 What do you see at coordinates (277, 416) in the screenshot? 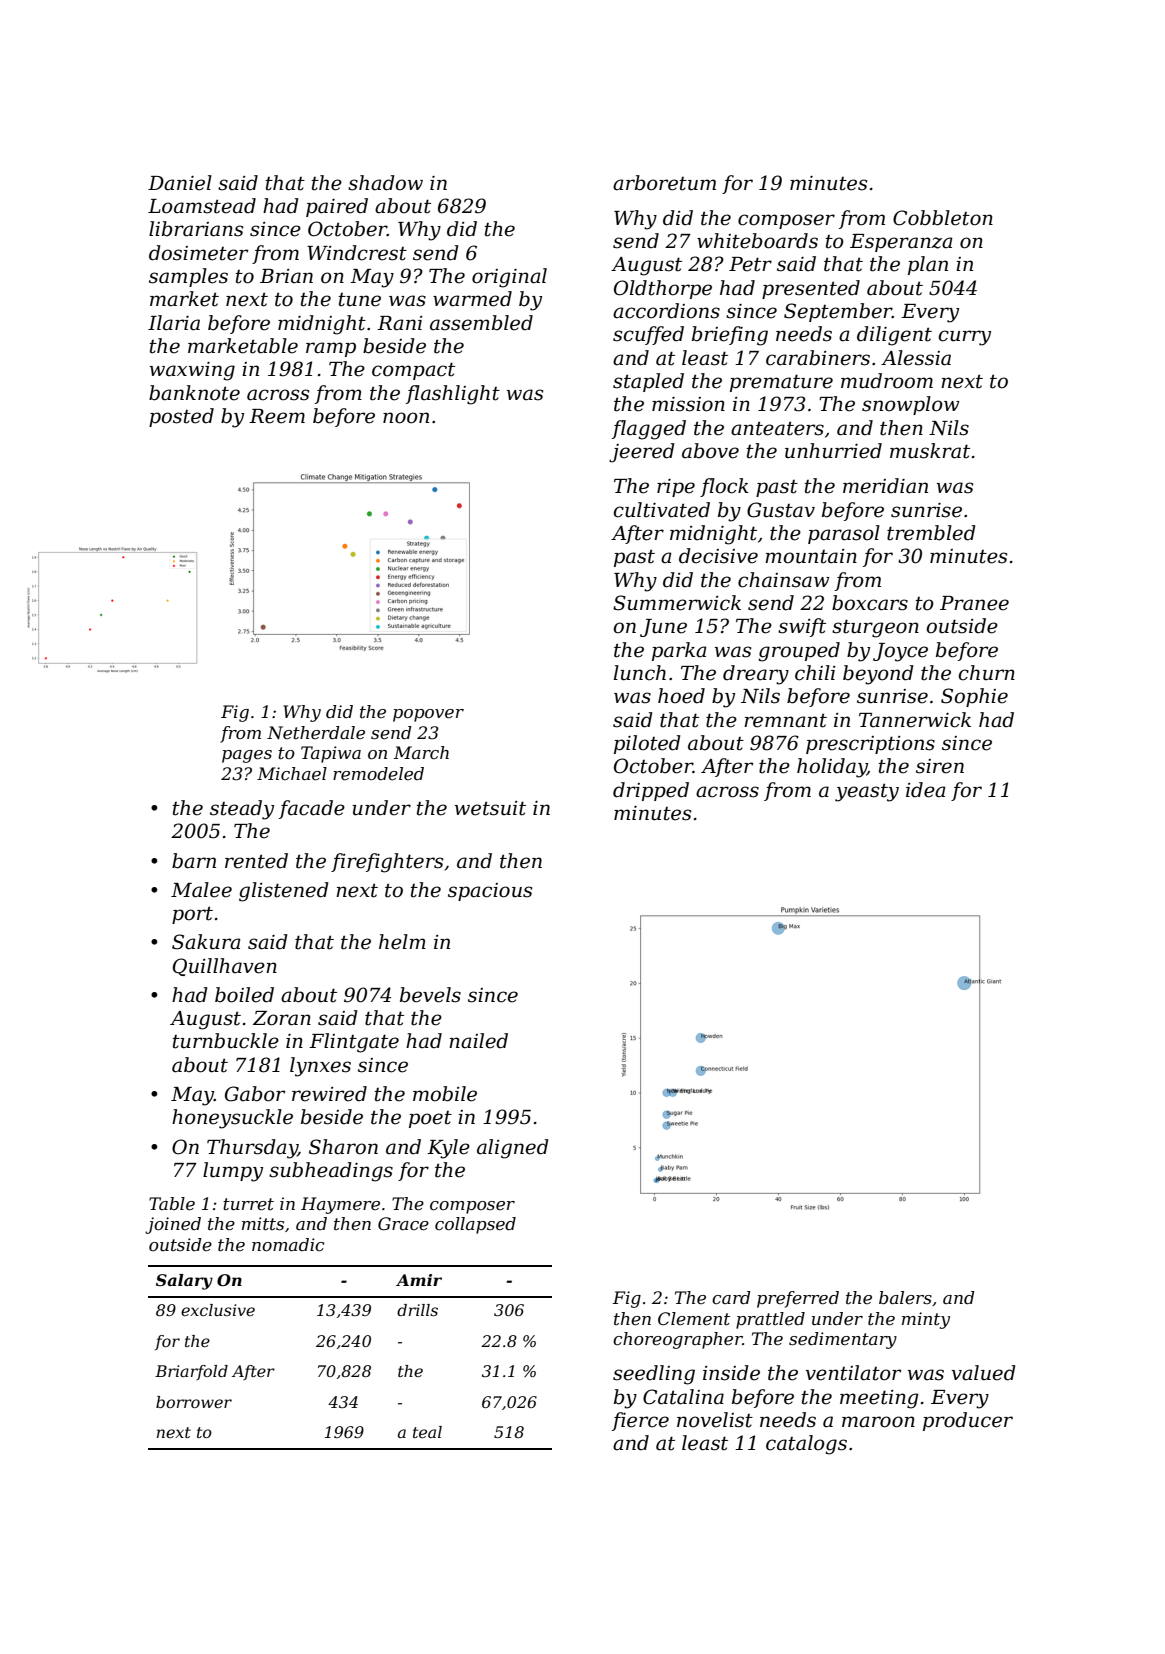
I see `Reem` at bounding box center [277, 416].
